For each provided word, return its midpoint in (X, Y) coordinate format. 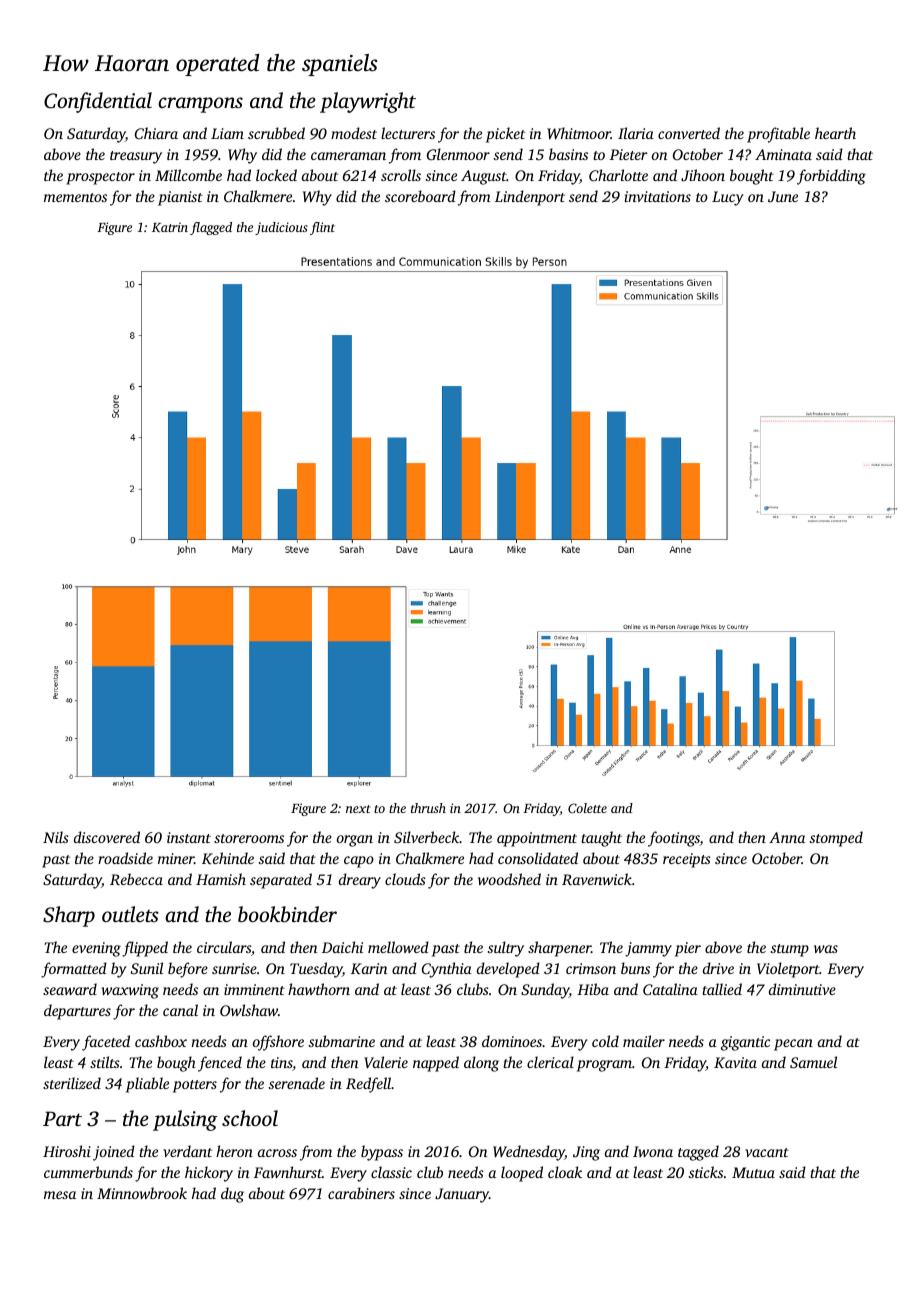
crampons (200, 105)
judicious (281, 228)
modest (354, 133)
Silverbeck (427, 837)
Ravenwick (597, 879)
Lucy (727, 198)
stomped (836, 839)
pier (688, 949)
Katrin (170, 227)
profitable (778, 135)
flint (322, 228)
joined (114, 1153)
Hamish (221, 879)
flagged (211, 228)
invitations (658, 196)
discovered (107, 837)
